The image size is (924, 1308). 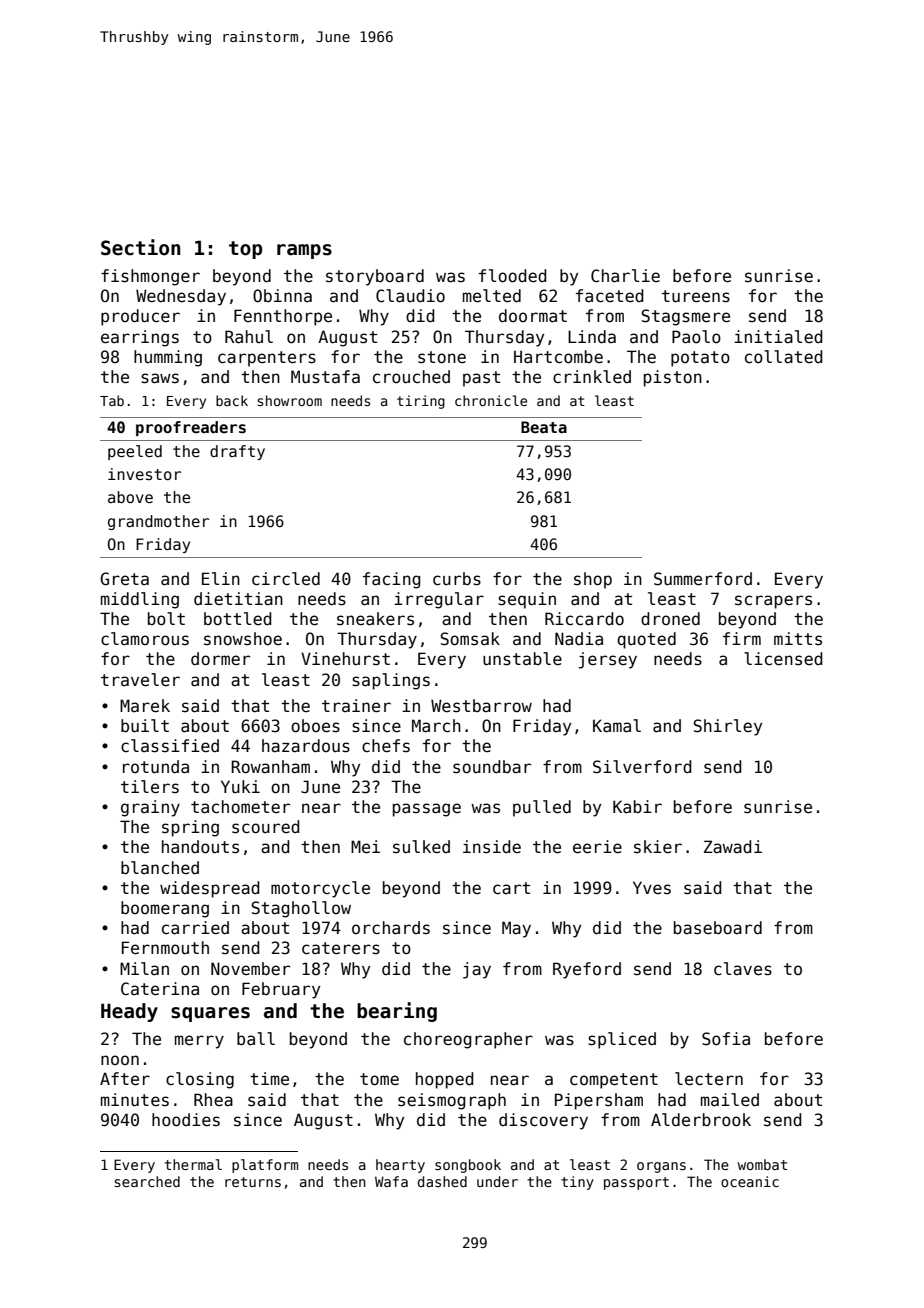 What do you see at coordinates (673, 378) in the screenshot?
I see `piston` at bounding box center [673, 378].
